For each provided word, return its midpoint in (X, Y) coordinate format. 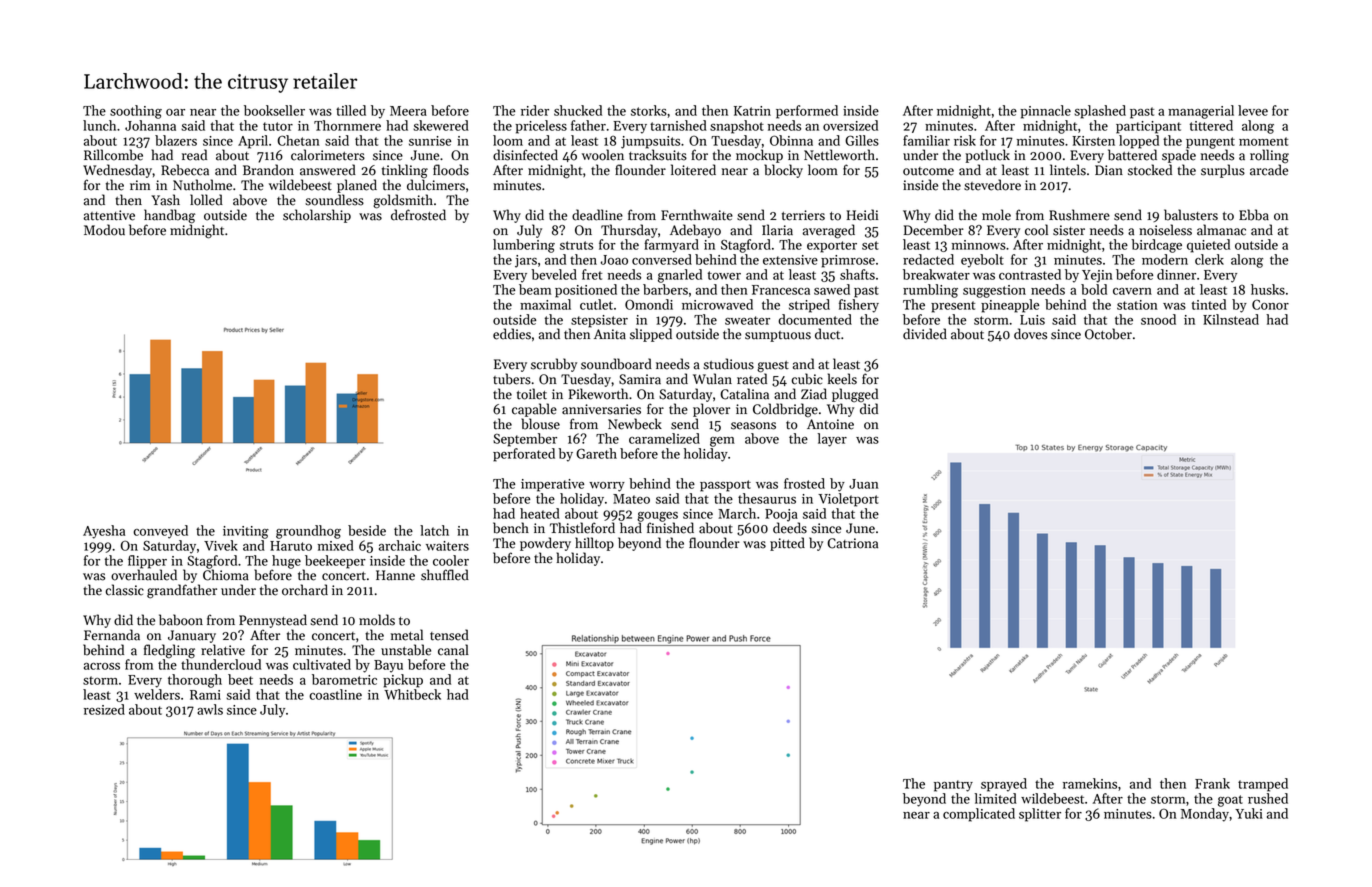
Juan (864, 484)
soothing (136, 112)
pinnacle (1045, 112)
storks (649, 110)
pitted (787, 544)
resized (104, 709)
